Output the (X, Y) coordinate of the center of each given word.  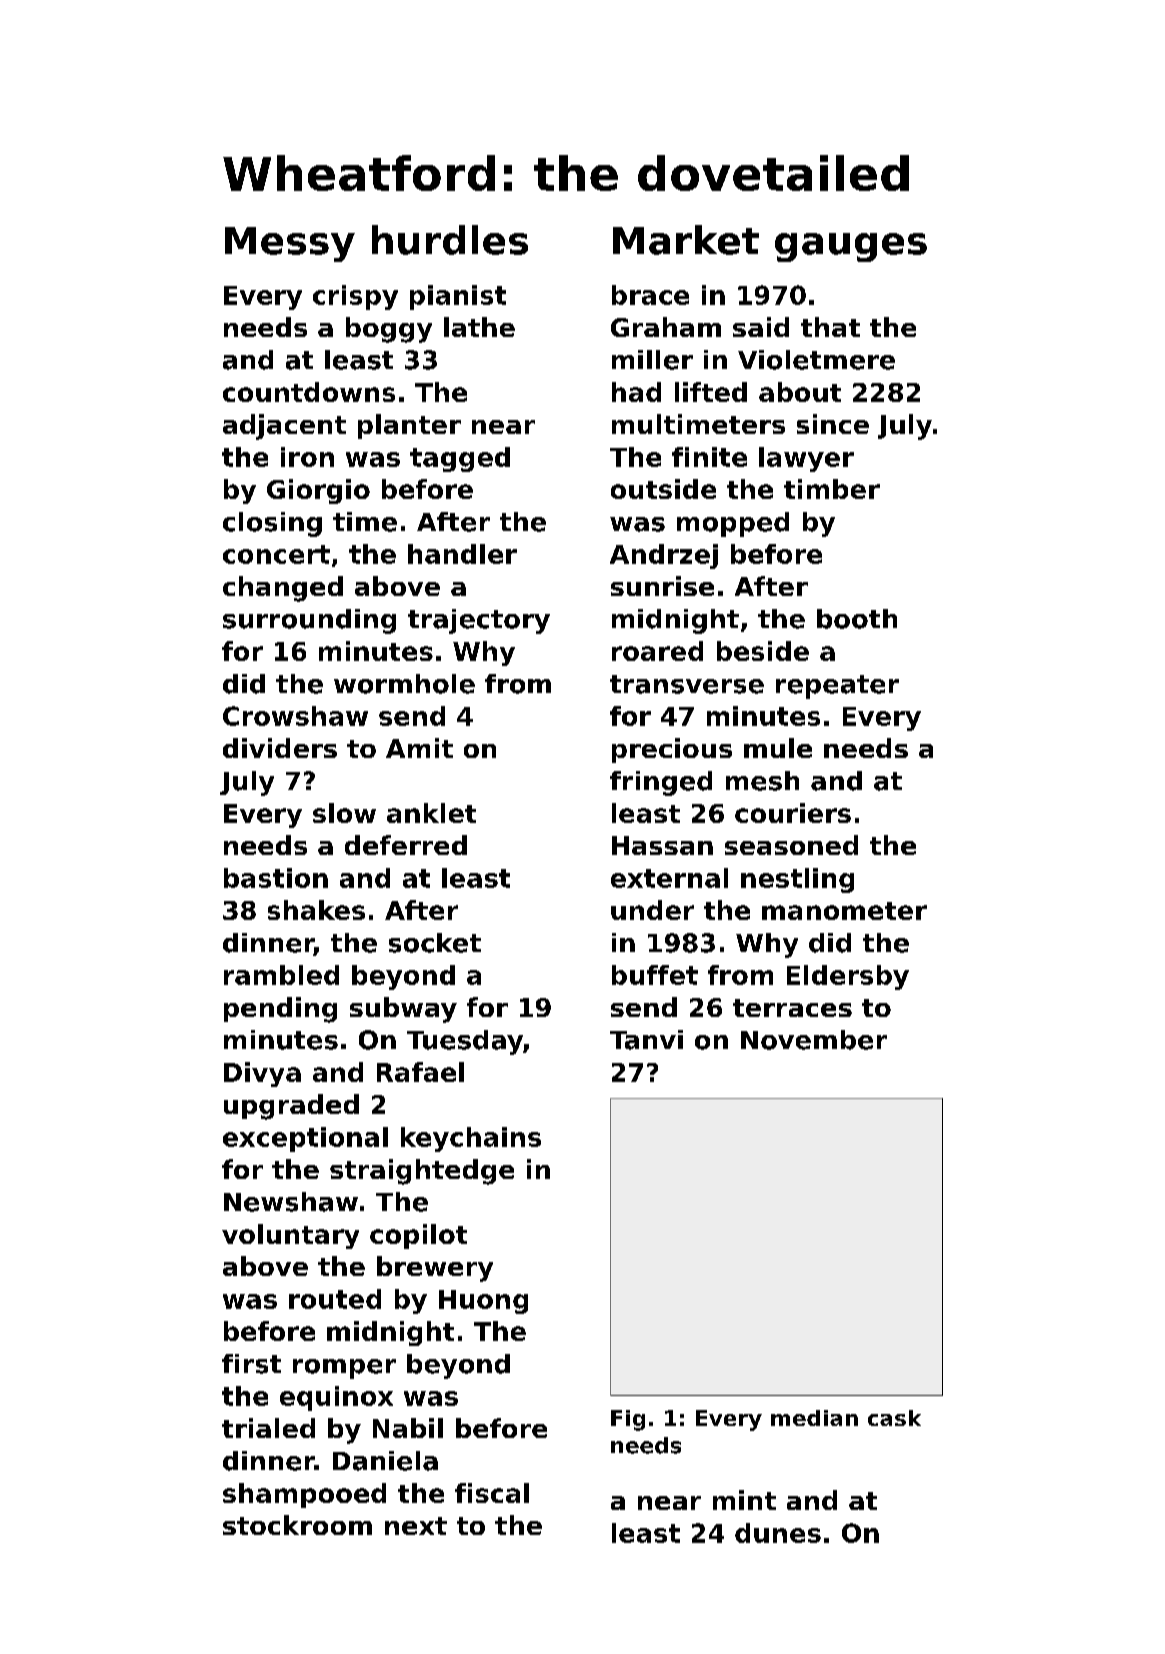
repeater (837, 687)
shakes (316, 910)
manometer (844, 911)
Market (686, 240)
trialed (268, 1428)
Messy (290, 244)
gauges (851, 247)
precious (672, 750)
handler (462, 554)
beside (763, 651)
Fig (628, 1420)
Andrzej (664, 556)
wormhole (404, 684)
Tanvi (646, 1040)
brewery (435, 1269)
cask (894, 1418)
